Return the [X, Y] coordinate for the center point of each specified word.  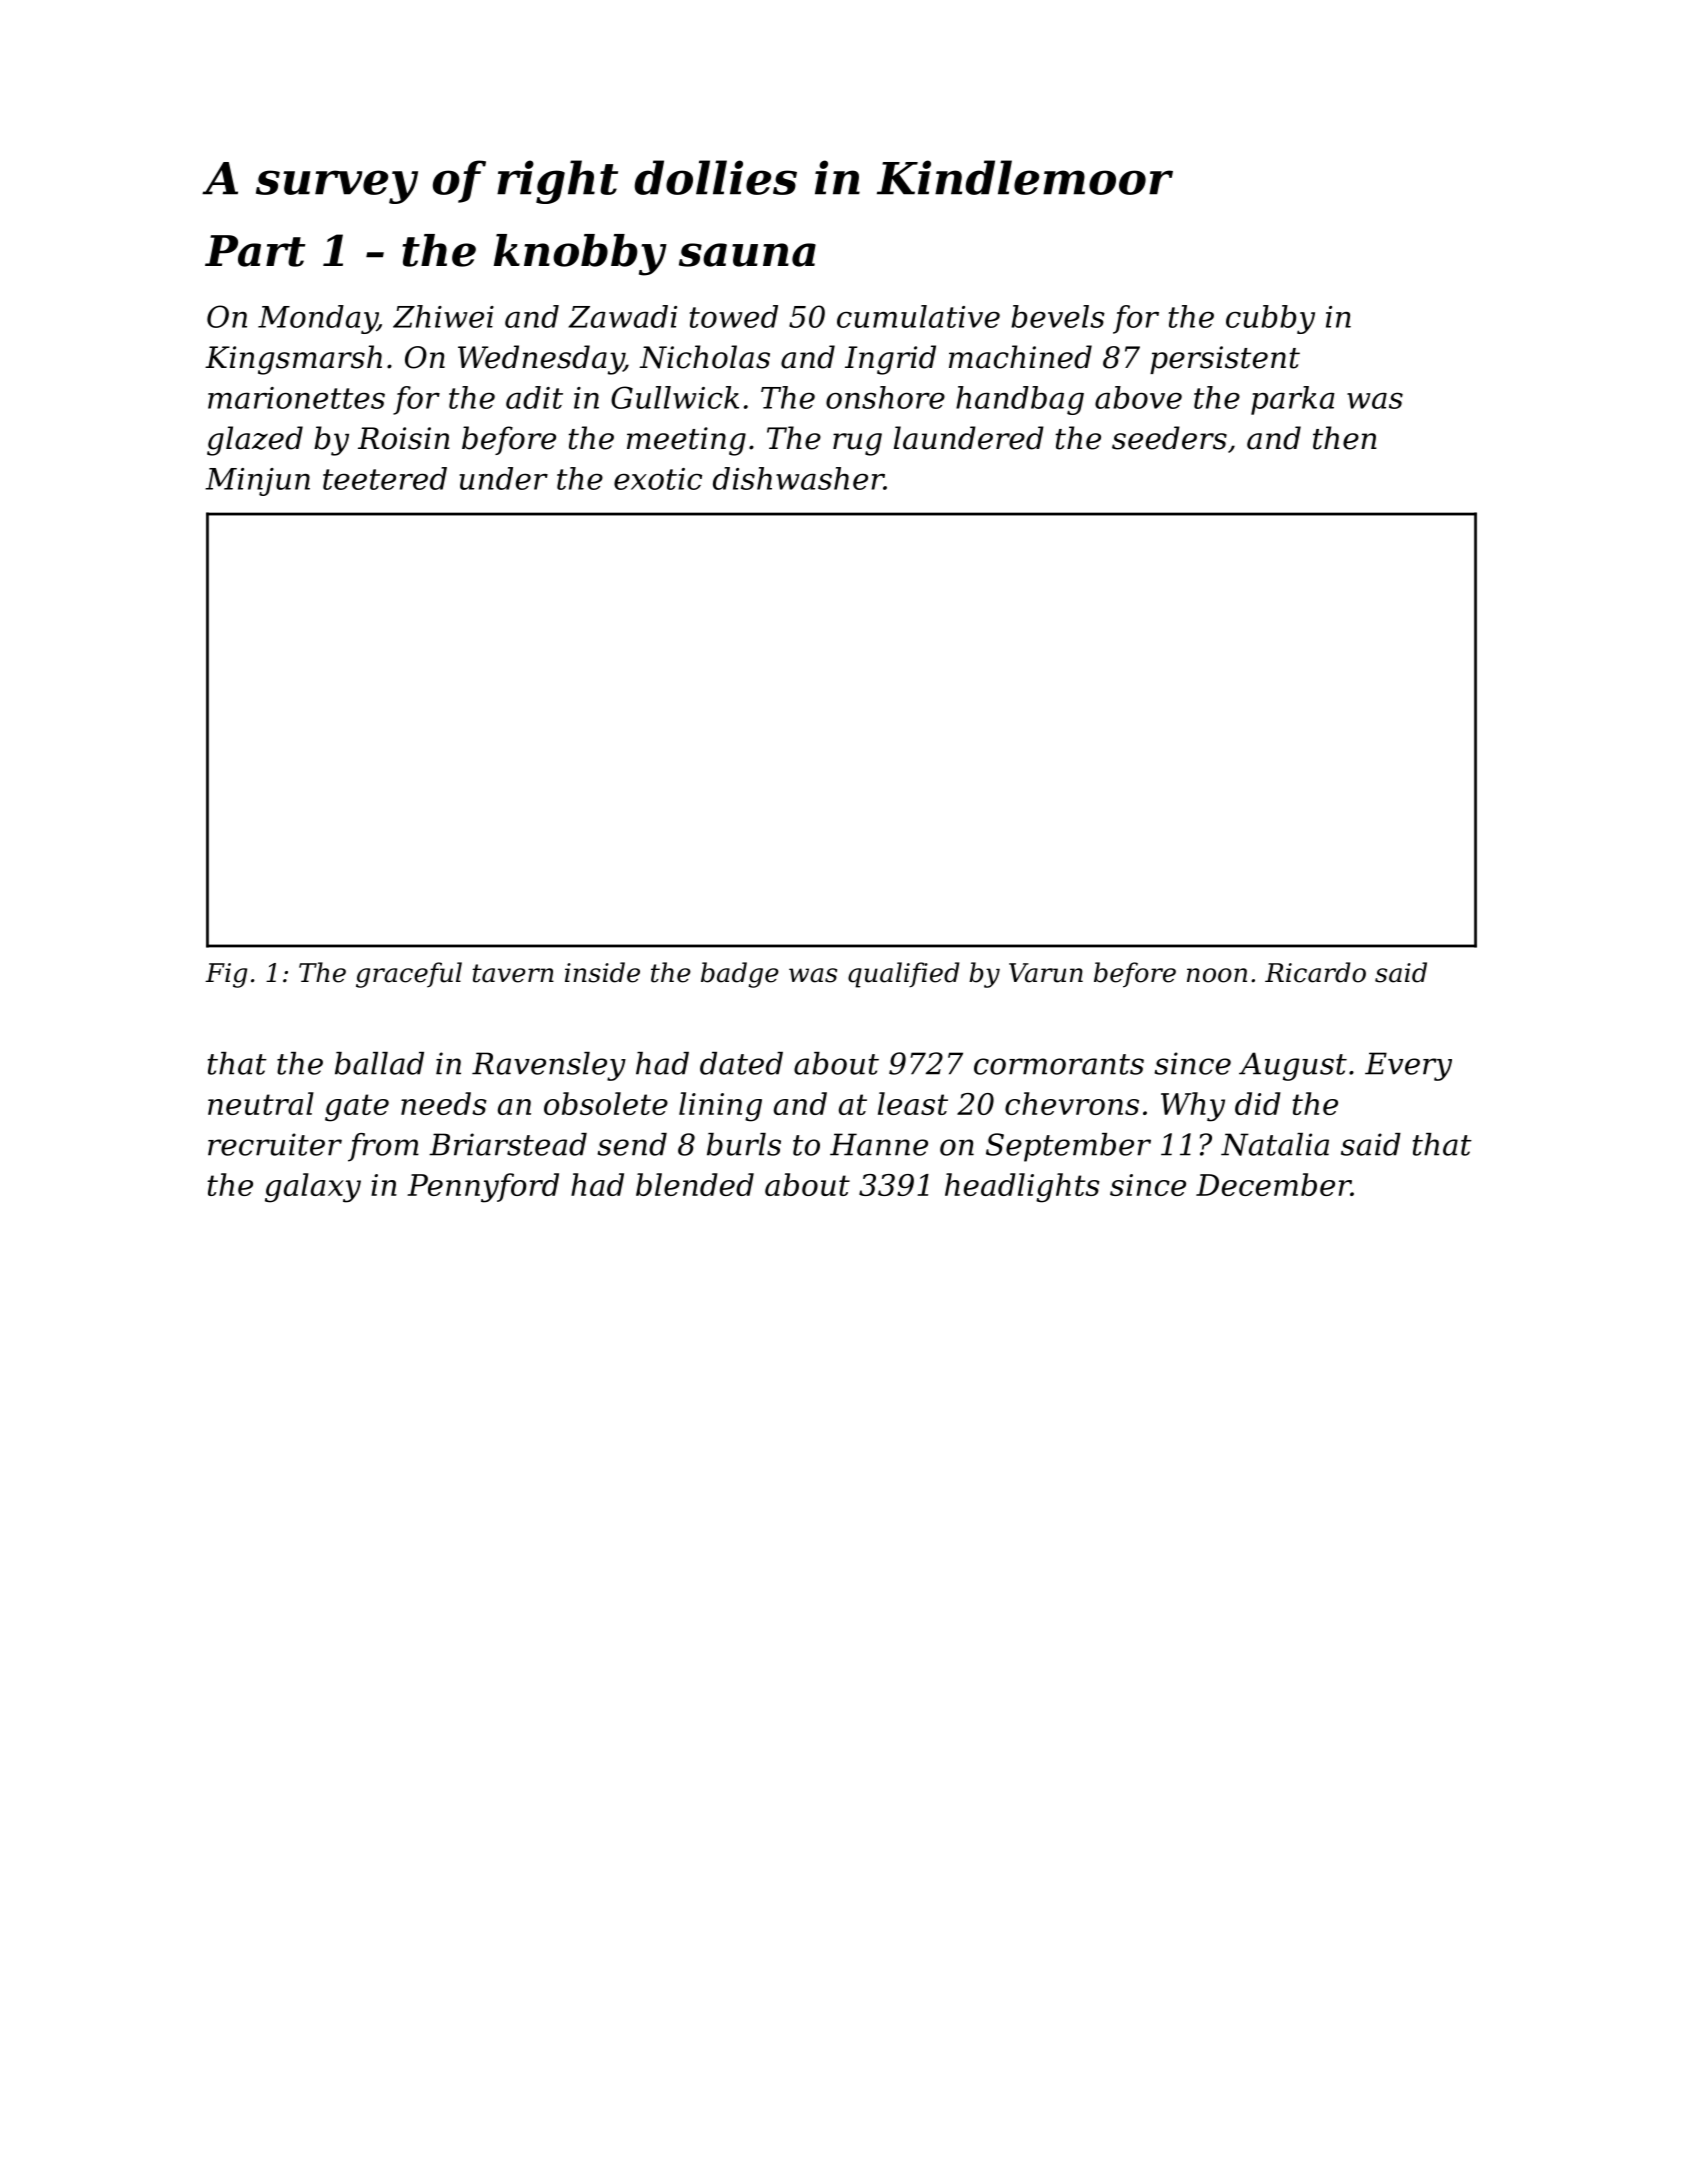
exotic [658, 479]
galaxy [313, 1188]
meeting [686, 441]
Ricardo [1315, 972]
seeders [1169, 438]
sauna [747, 255]
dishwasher [798, 478]
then [1345, 438]
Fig [226, 975]
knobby [580, 255]
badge [740, 975]
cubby [1270, 319]
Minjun [257, 482]
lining [720, 1107]
